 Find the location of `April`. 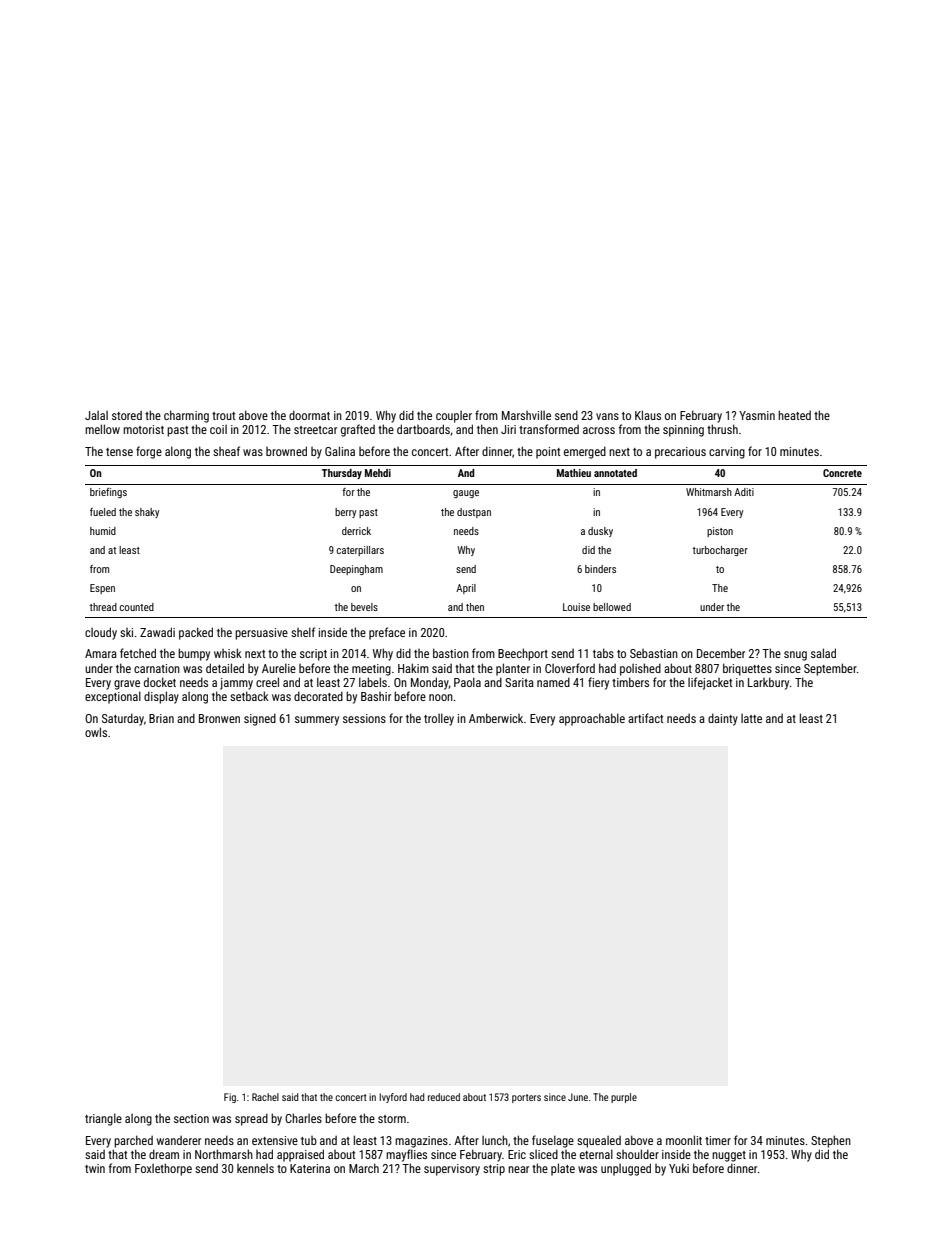

April is located at coordinates (466, 589).
